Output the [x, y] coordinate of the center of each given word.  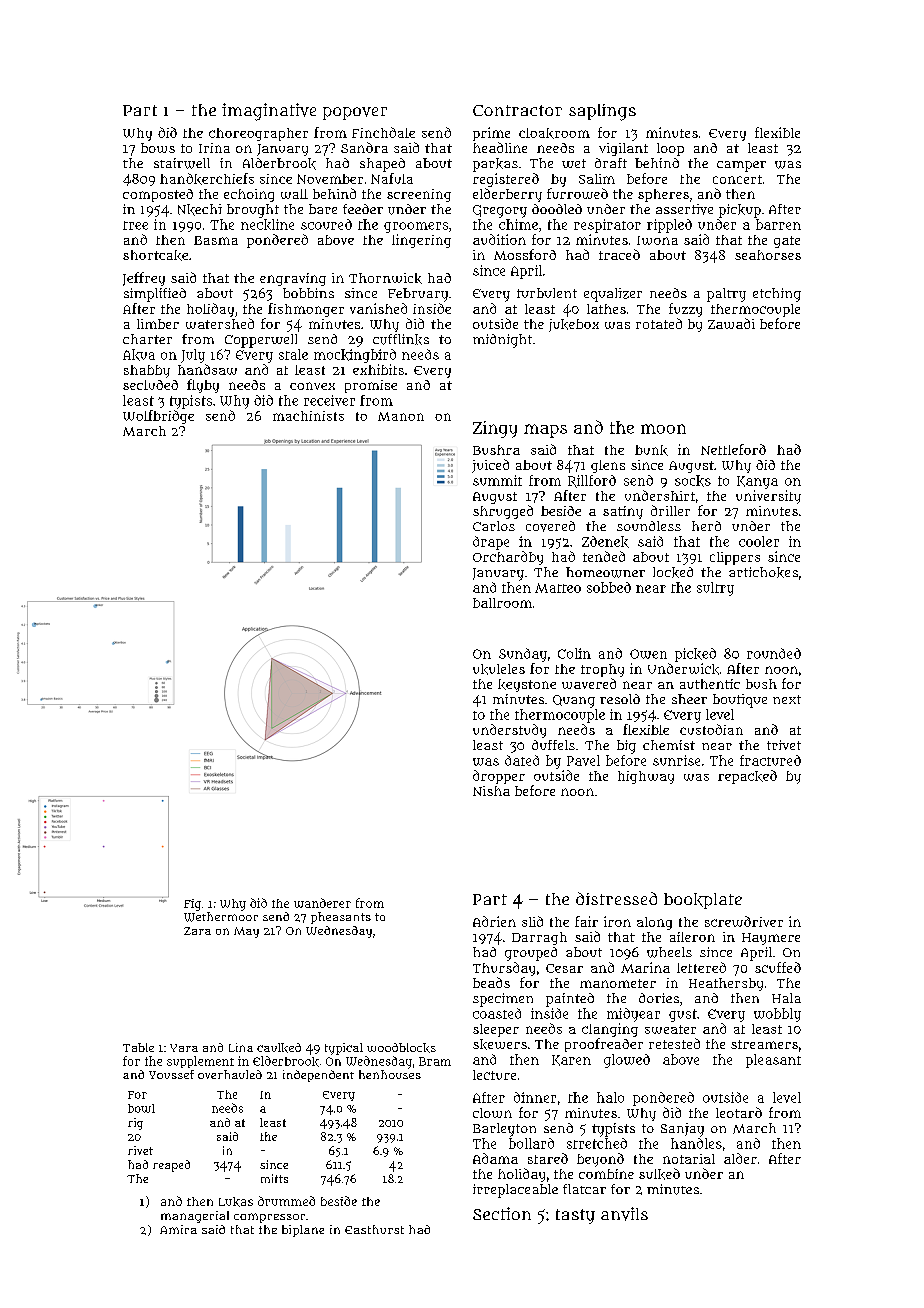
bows [158, 148]
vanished [378, 308]
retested [674, 1043]
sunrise [676, 760]
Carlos [494, 526]
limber [158, 324]
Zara [197, 931]
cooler [759, 541]
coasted [497, 1013]
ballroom [502, 603]
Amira [178, 1229]
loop [670, 149]
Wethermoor [221, 917]
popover [355, 113]
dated [522, 760]
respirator [607, 226]
